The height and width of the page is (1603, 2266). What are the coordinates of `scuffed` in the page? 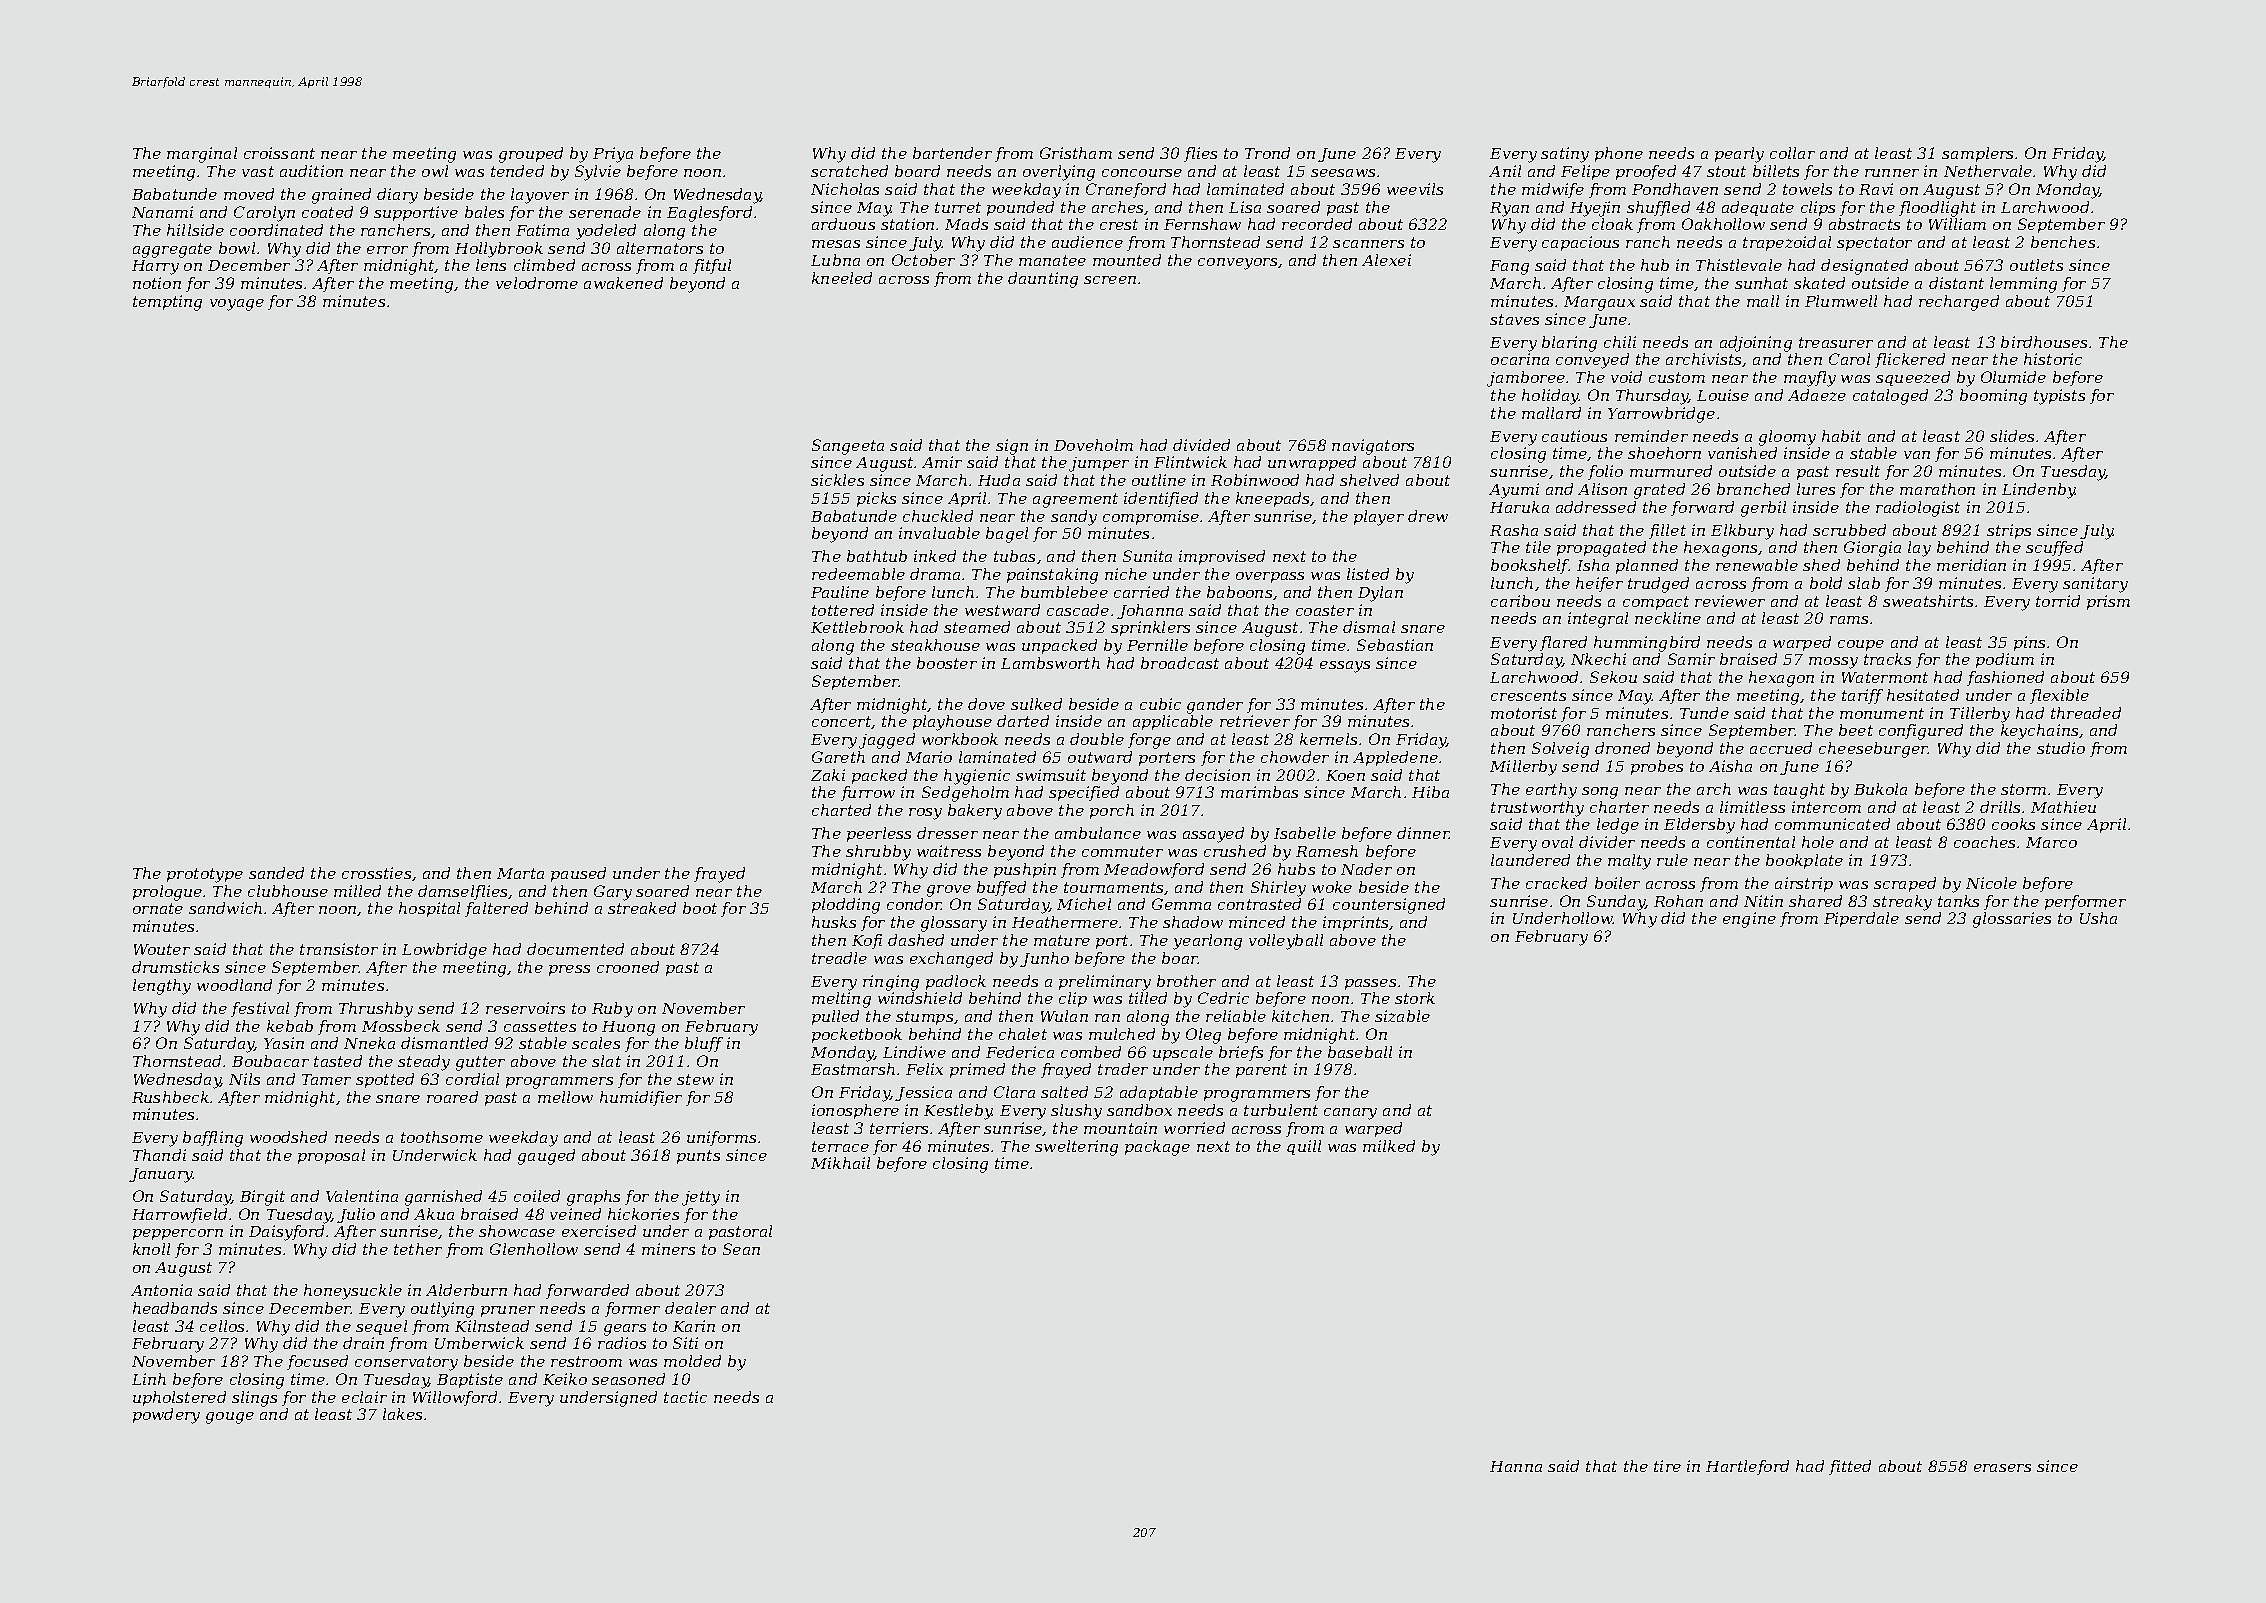 It's located at (2054, 548).
